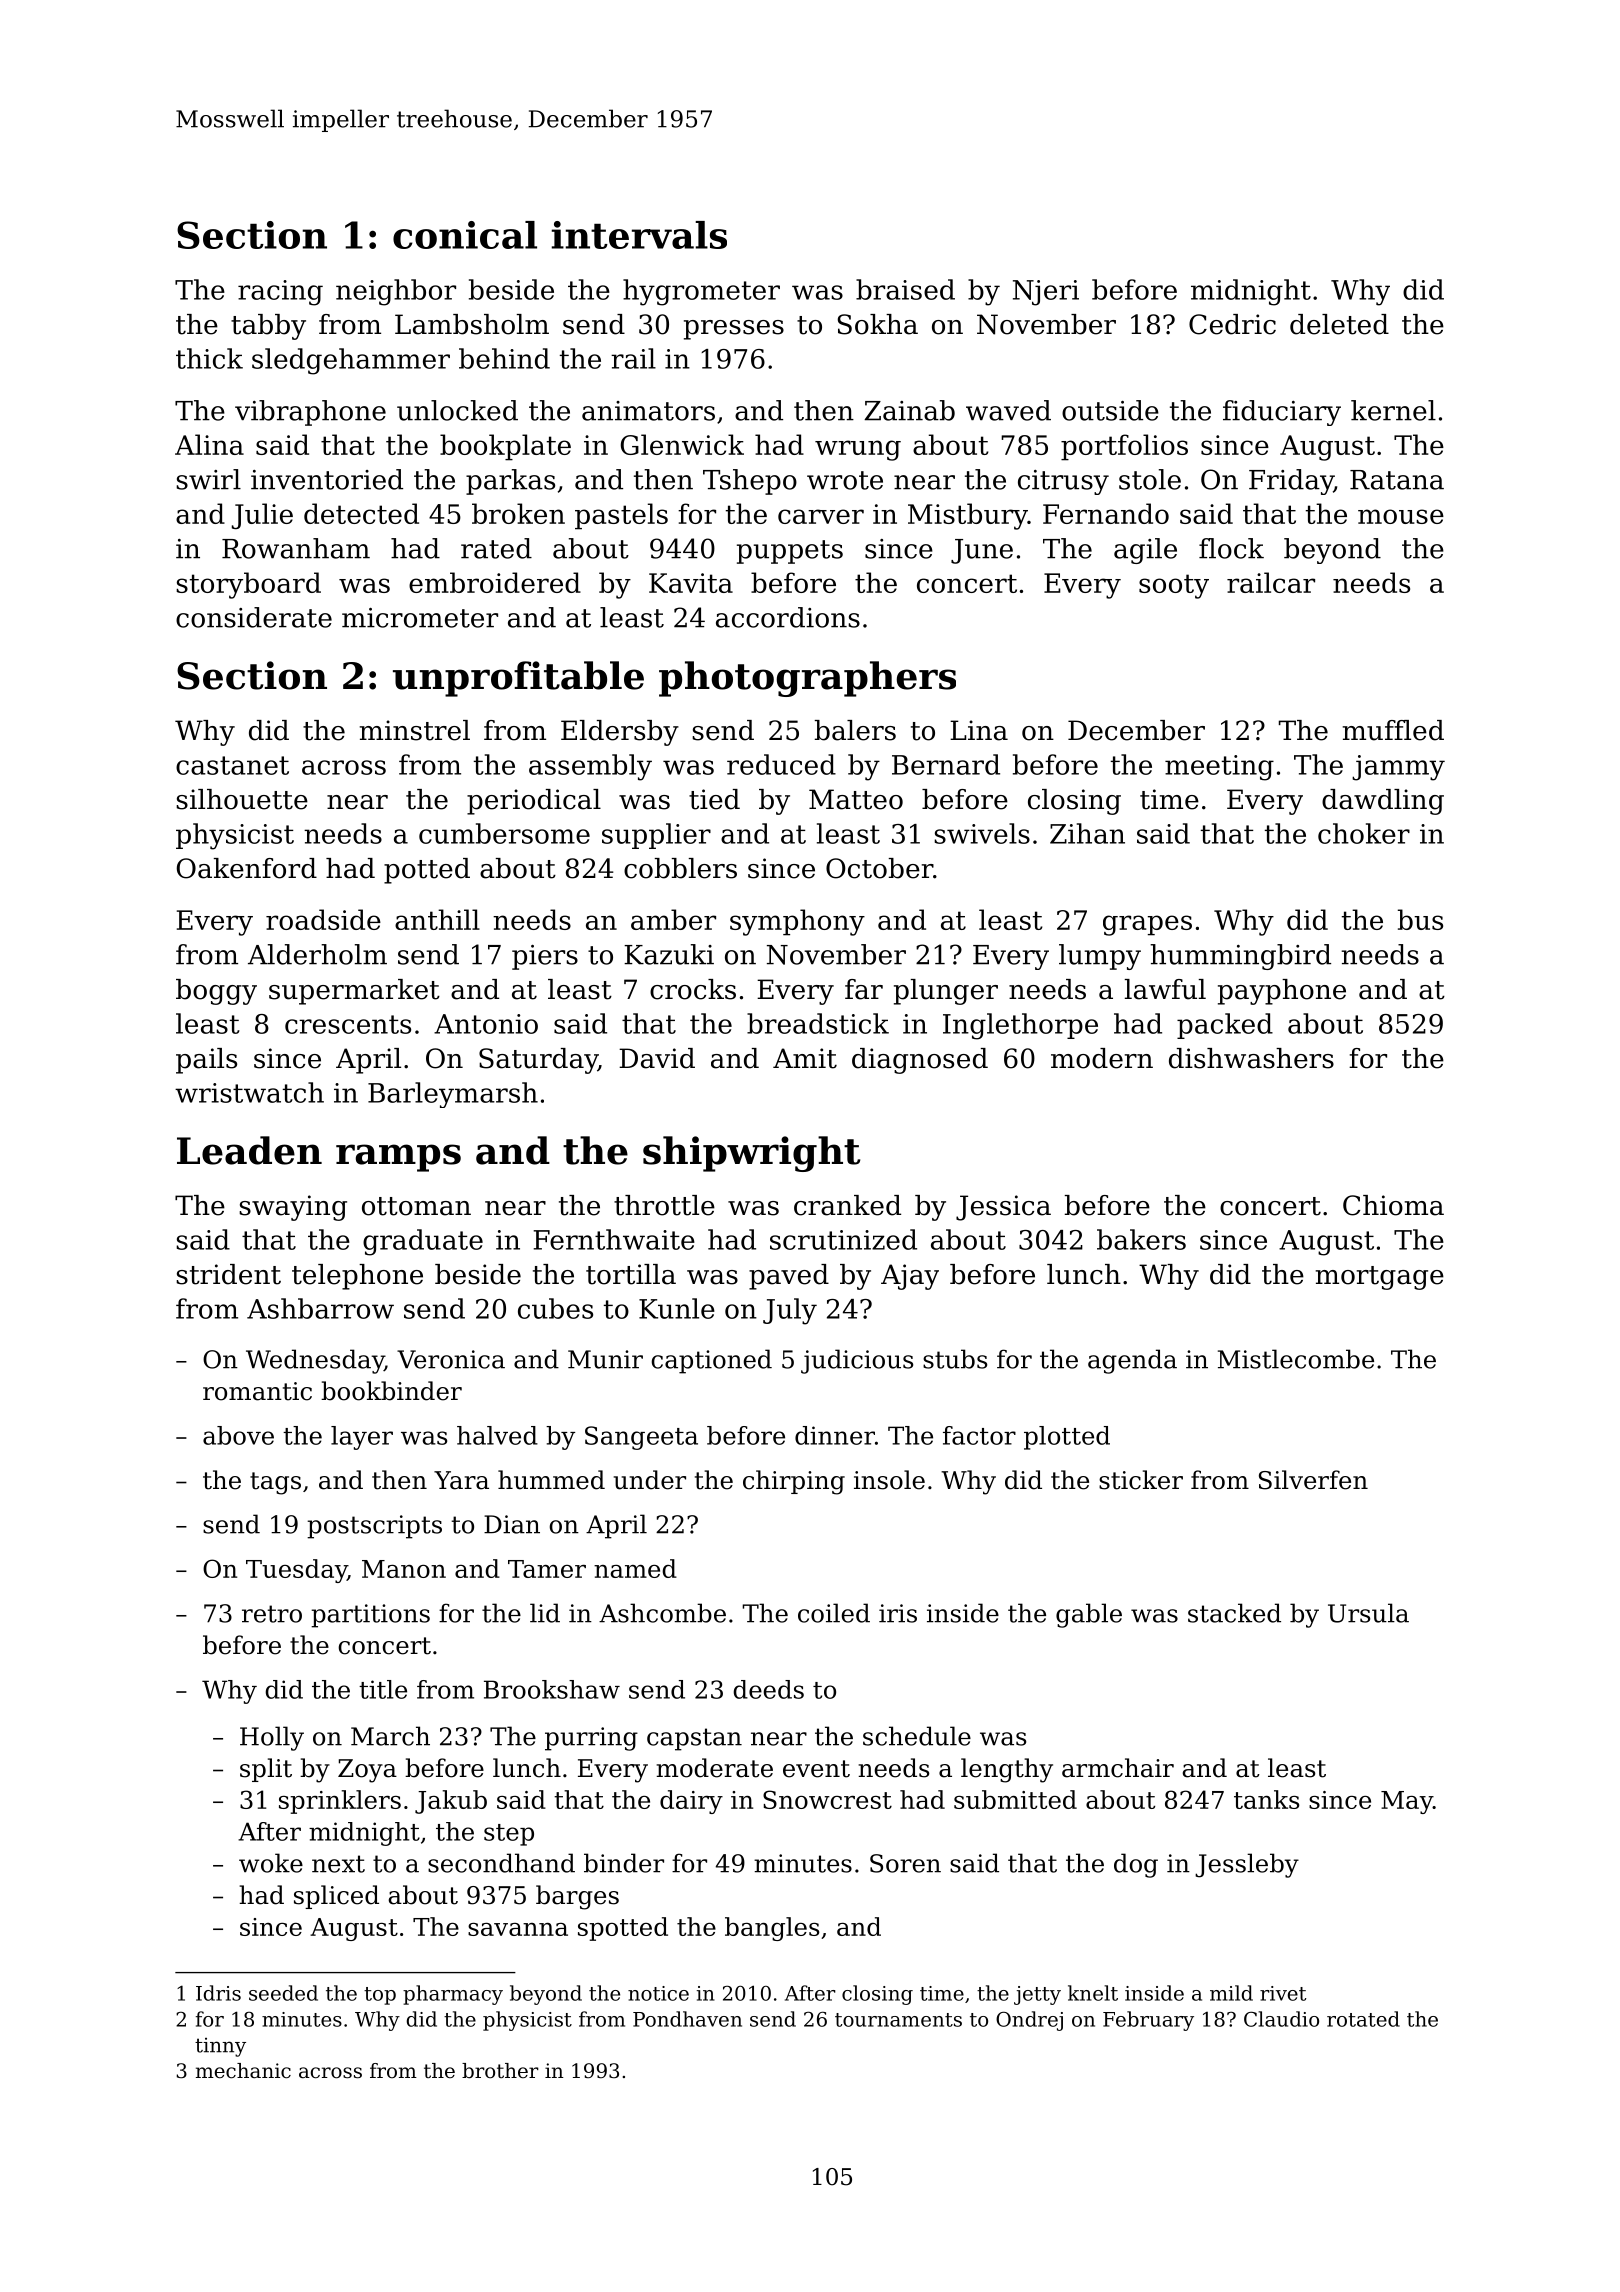 Image resolution: width=1620 pixels, height=2292 pixels. I want to click on Dian, so click(512, 1524).
